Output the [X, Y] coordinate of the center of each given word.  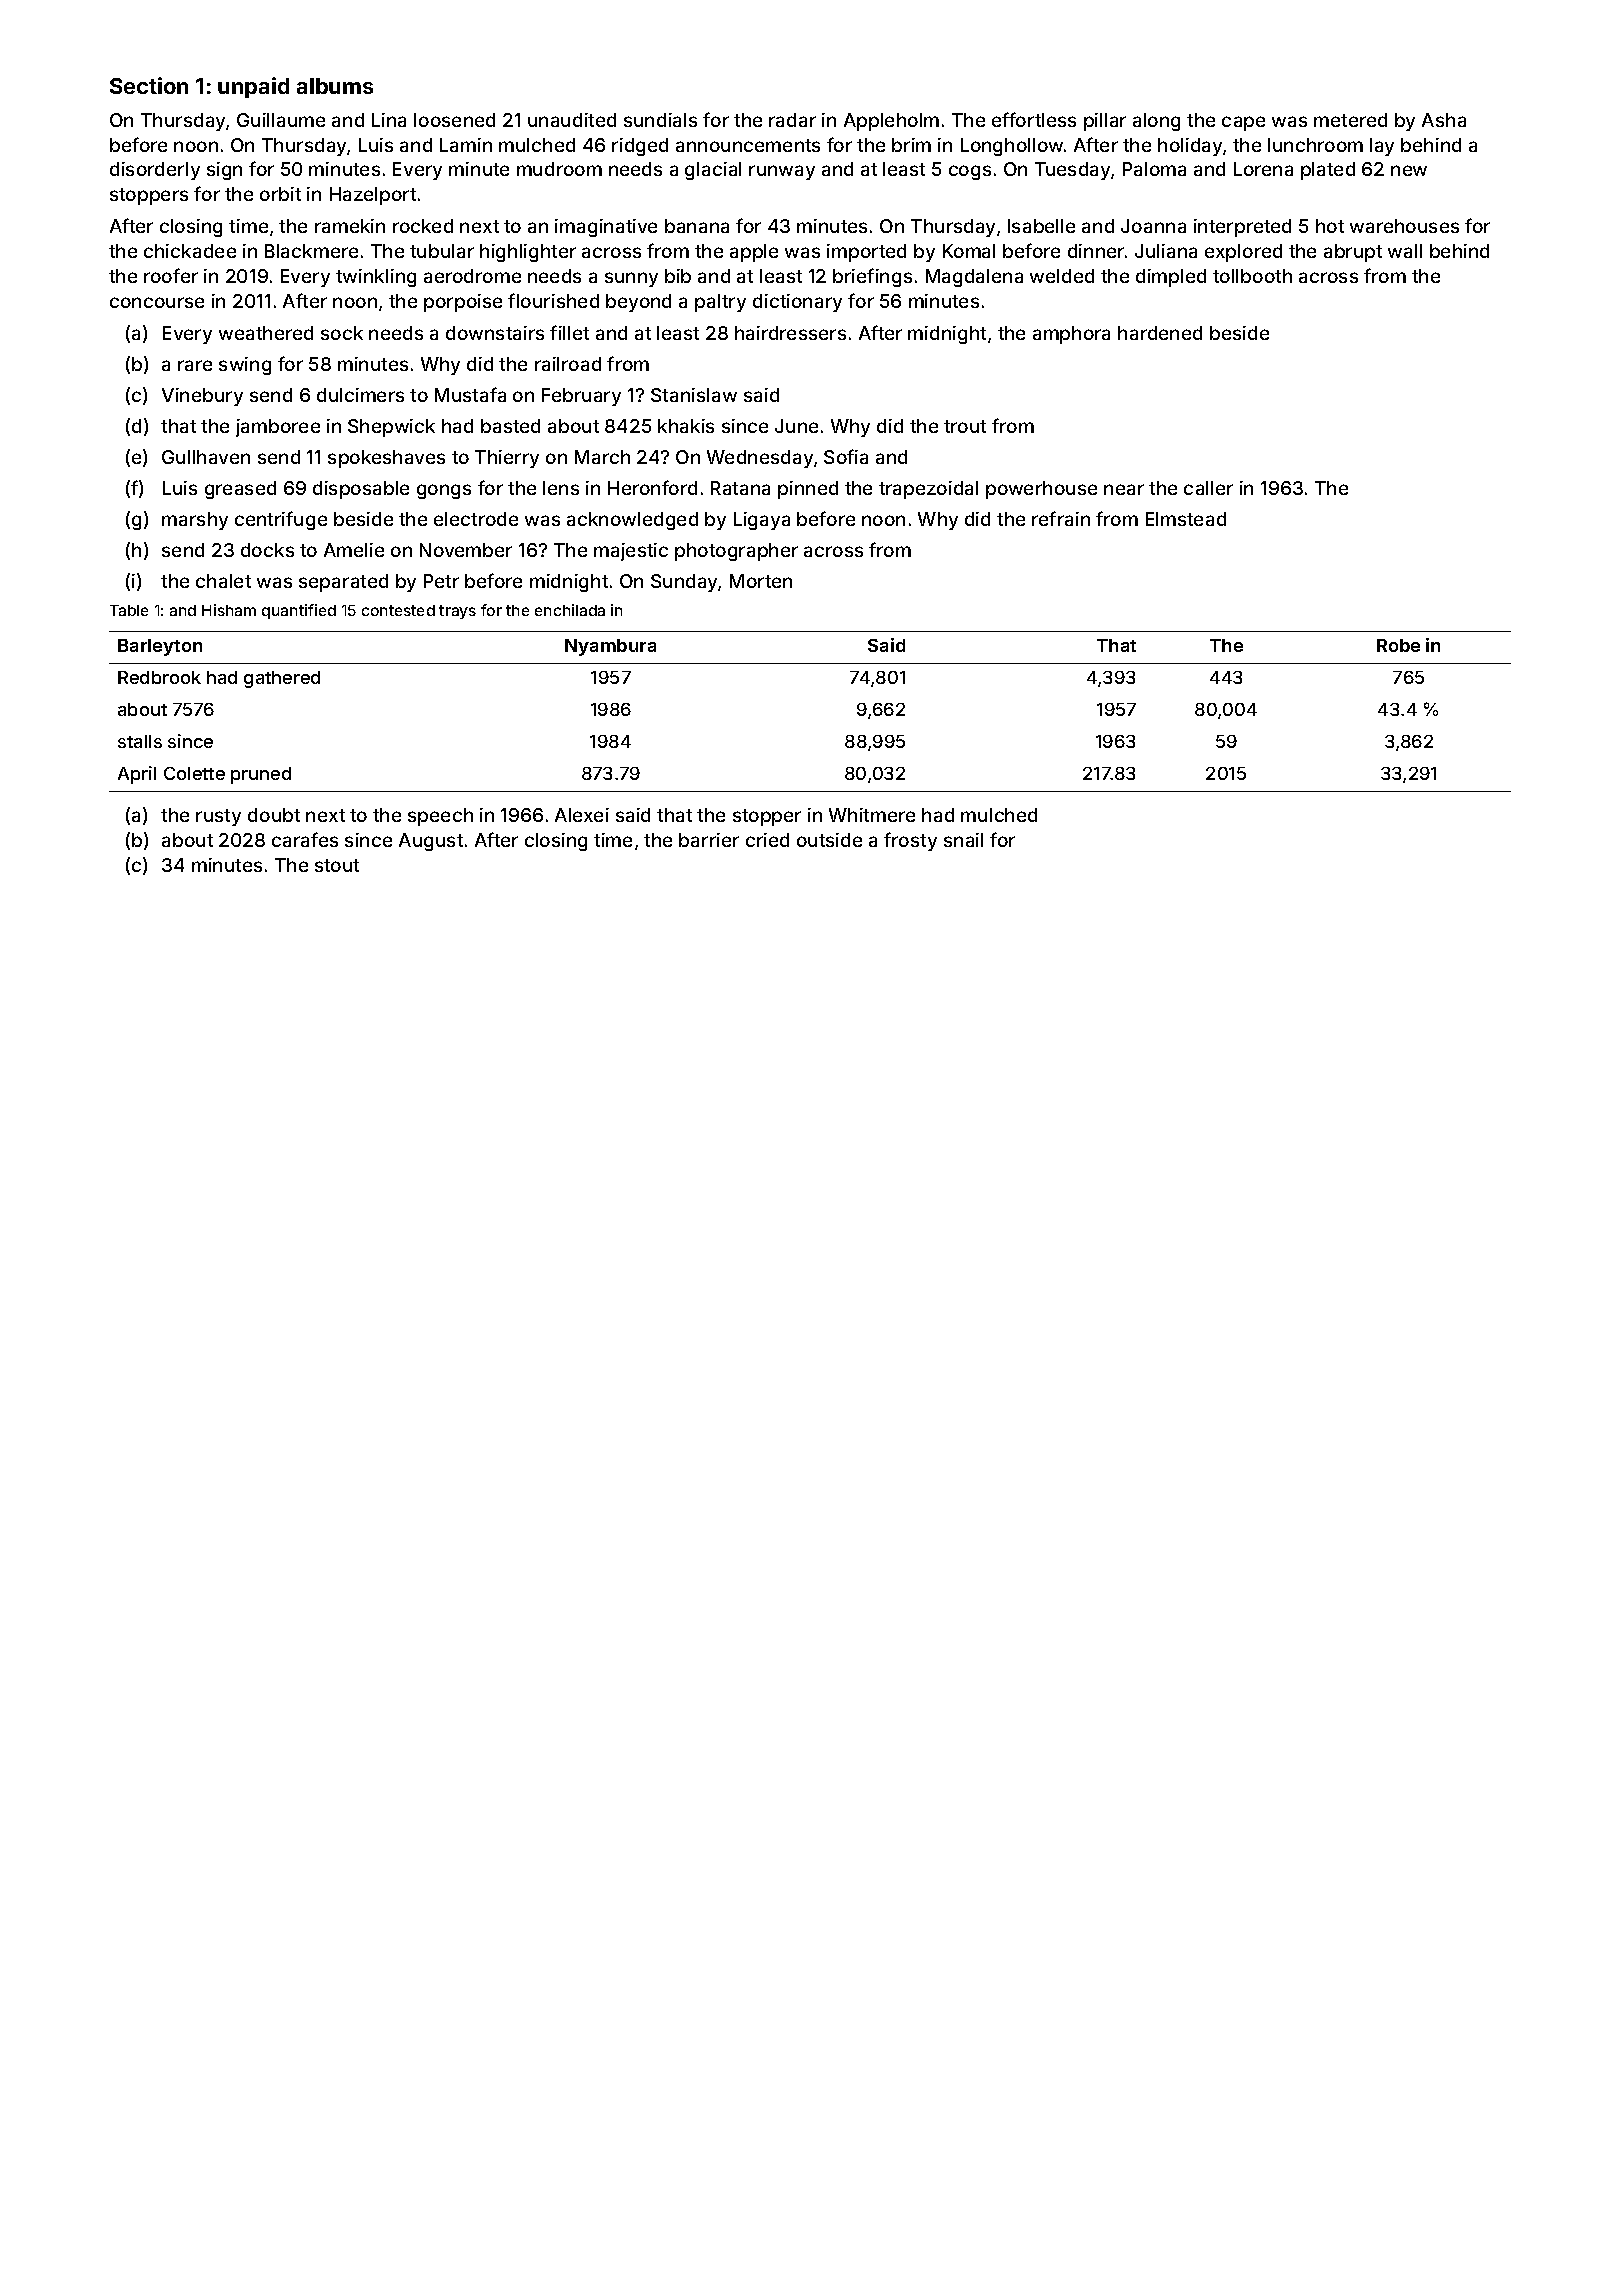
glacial [713, 171]
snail [963, 840]
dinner [1096, 251]
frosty [910, 841]
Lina [389, 120]
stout [337, 865]
